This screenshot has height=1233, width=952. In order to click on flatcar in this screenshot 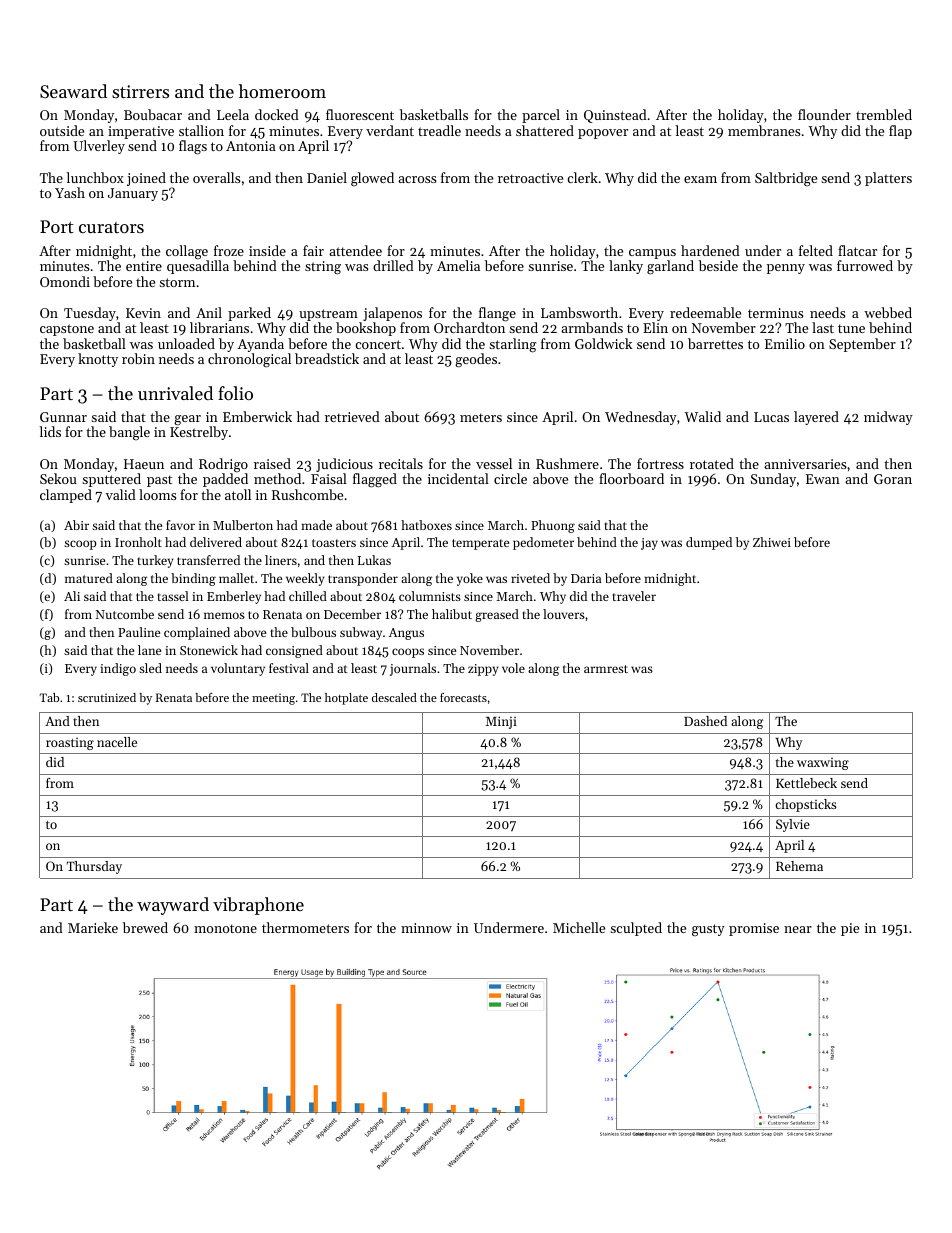, I will do `click(857, 250)`.
